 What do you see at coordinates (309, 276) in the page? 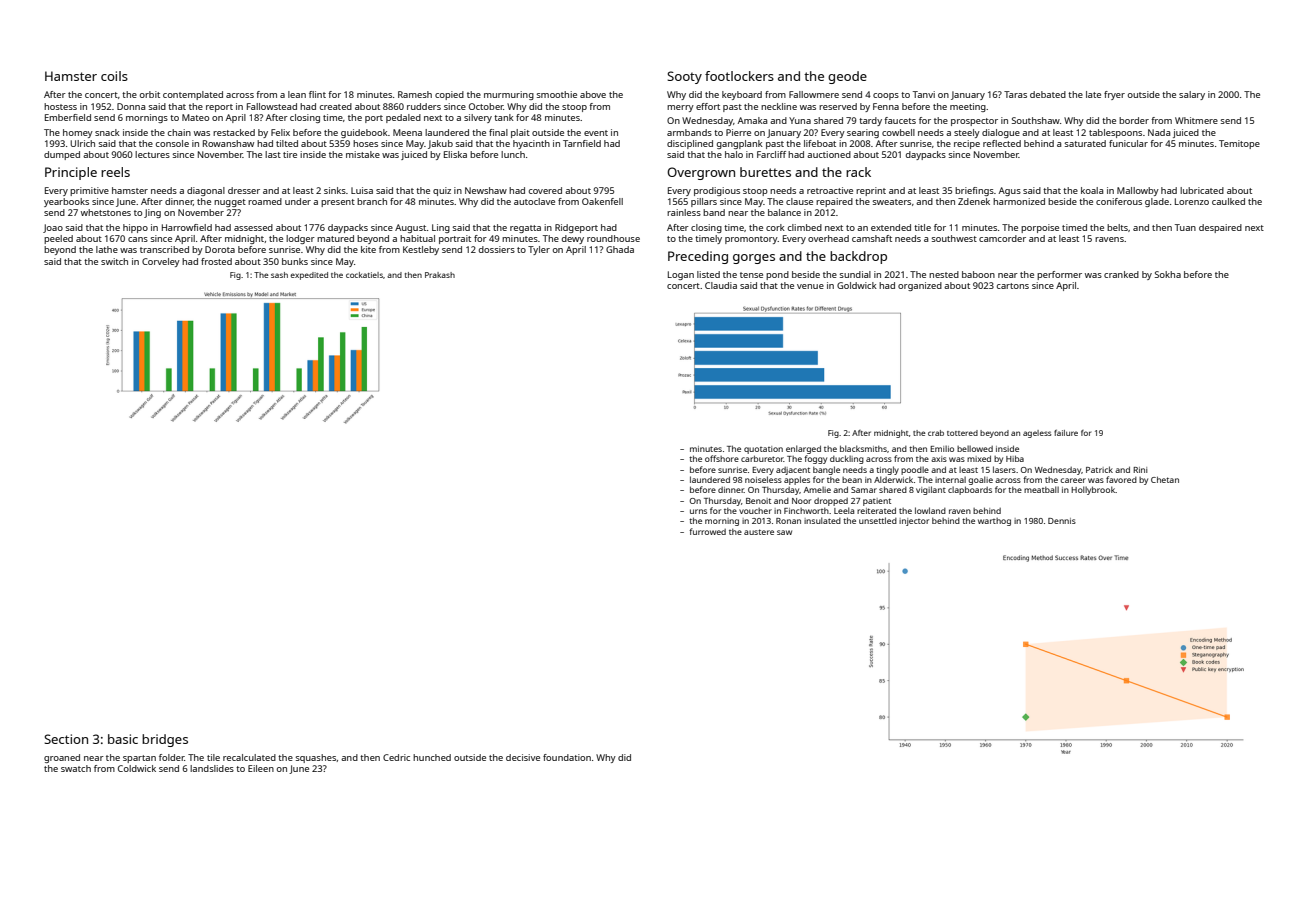
I see `expedited` at bounding box center [309, 276].
